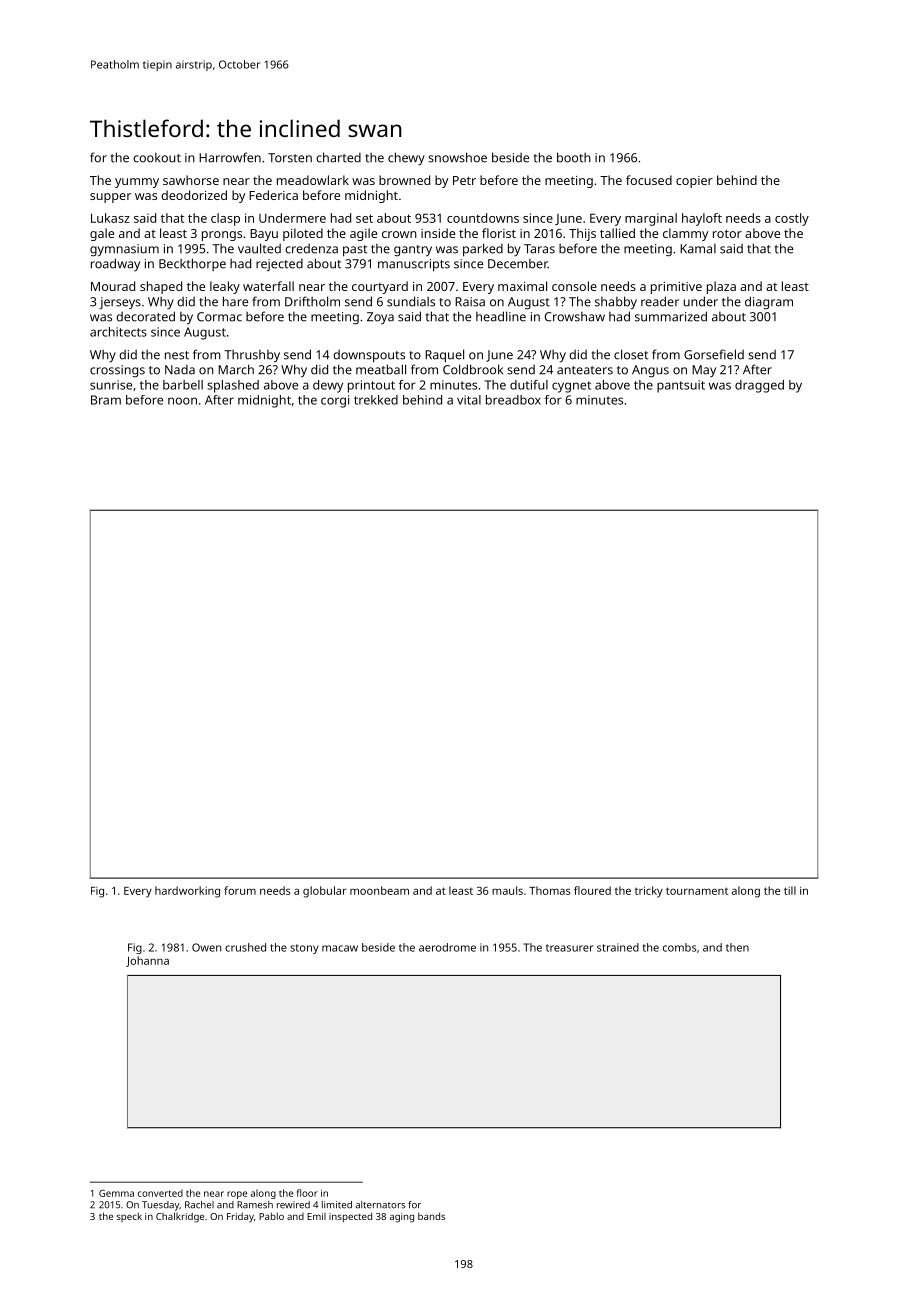  I want to click on vital, so click(469, 400).
